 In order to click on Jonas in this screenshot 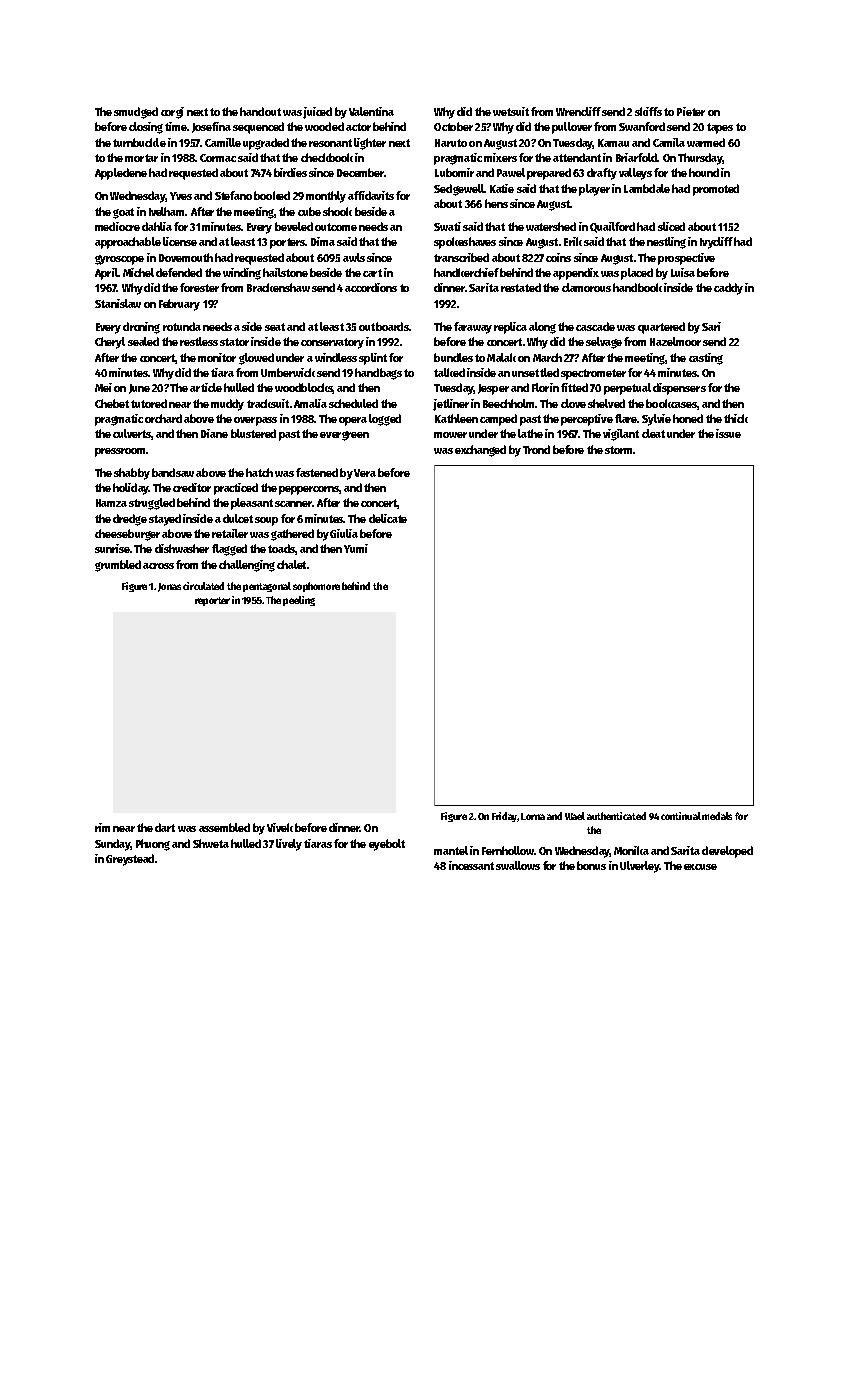, I will do `click(169, 587)`.
